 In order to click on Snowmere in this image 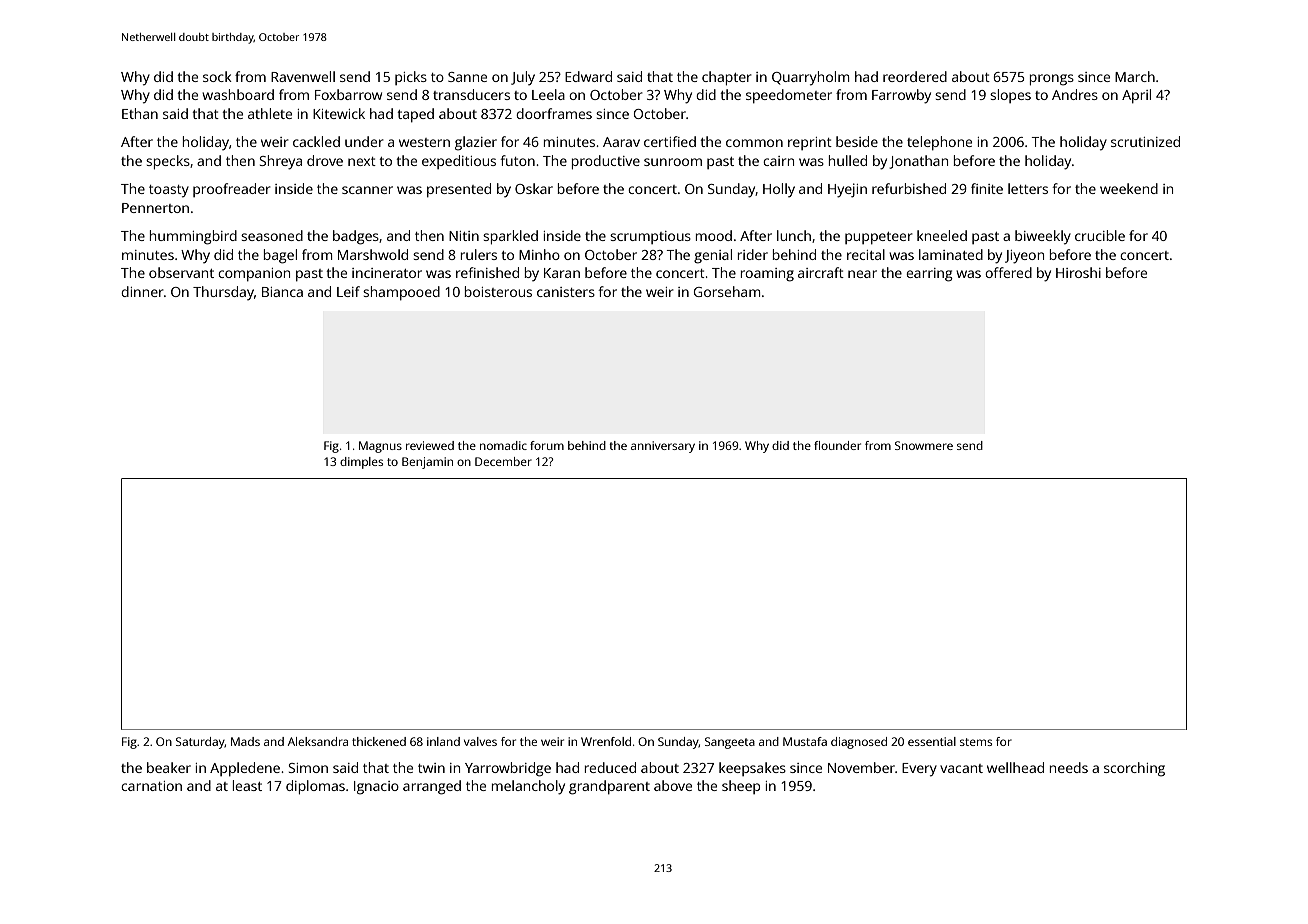, I will do `click(924, 445)`.
